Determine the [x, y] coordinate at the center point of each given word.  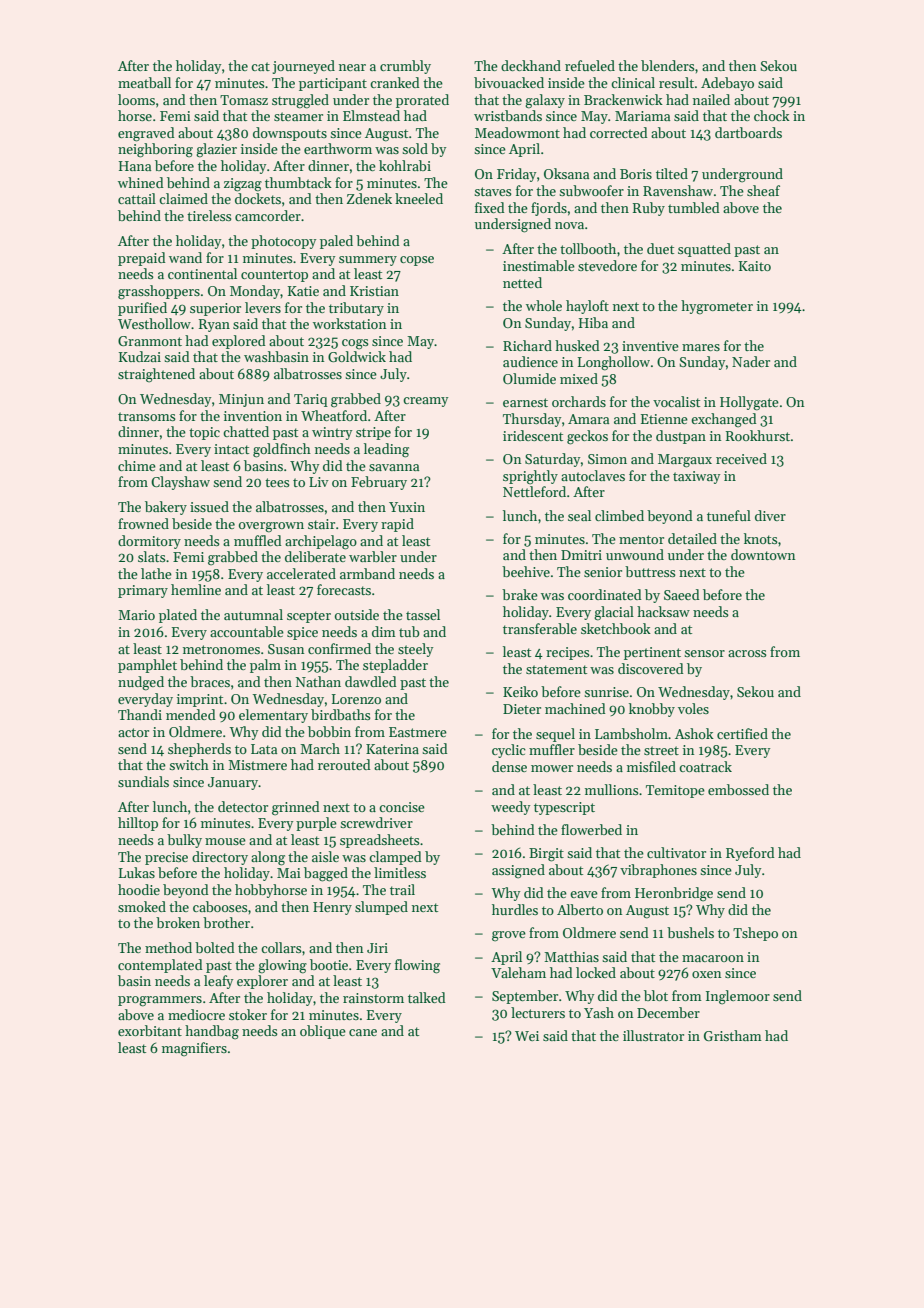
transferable [540, 628]
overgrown [271, 527]
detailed [692, 538]
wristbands [508, 115]
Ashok [694, 733]
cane [363, 1032]
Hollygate [749, 403]
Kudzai [140, 356]
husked [577, 345]
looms [136, 99]
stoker [248, 1014]
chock [772, 115]
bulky [184, 841]
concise [402, 807]
